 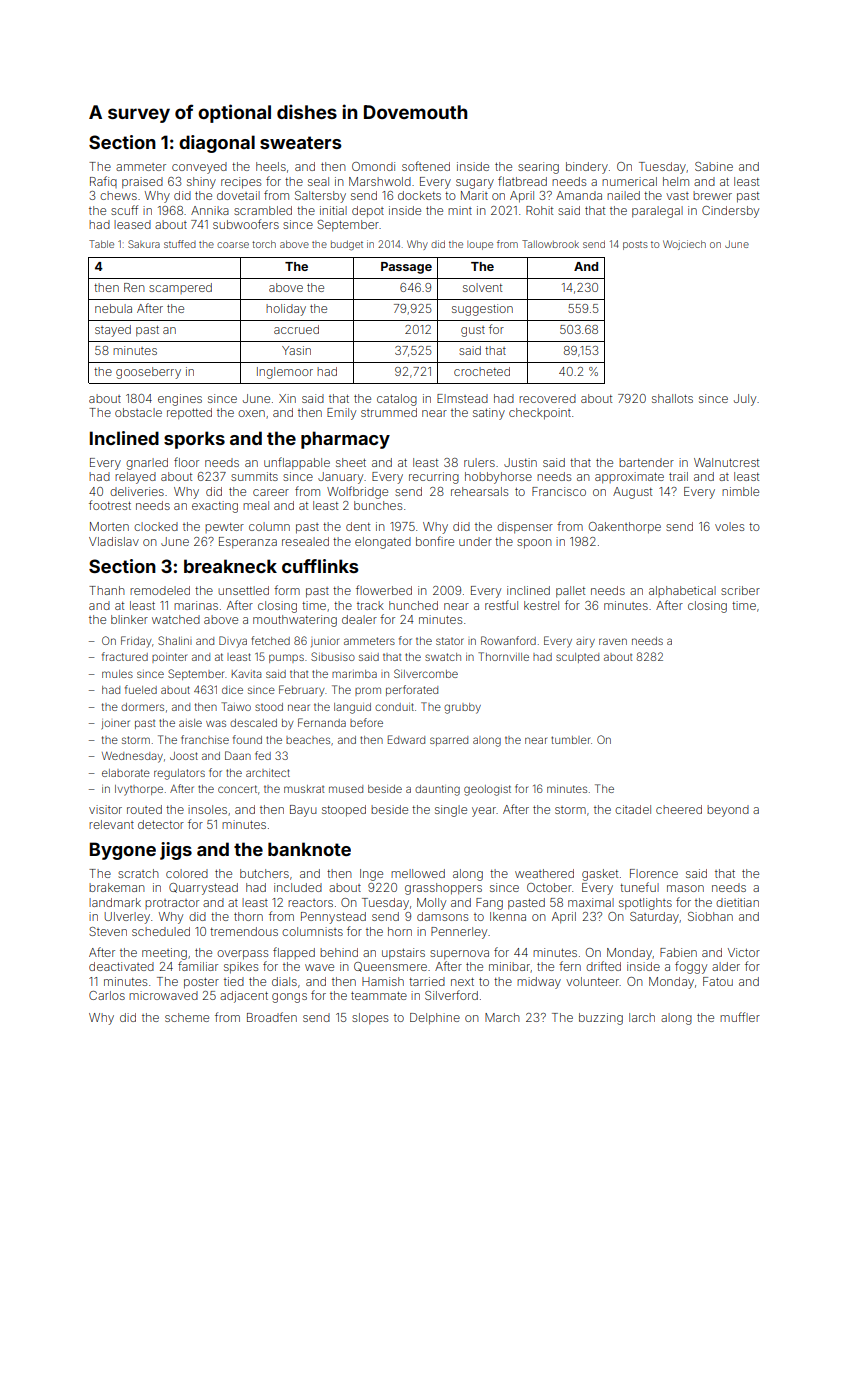 I want to click on posts, so click(x=635, y=245).
